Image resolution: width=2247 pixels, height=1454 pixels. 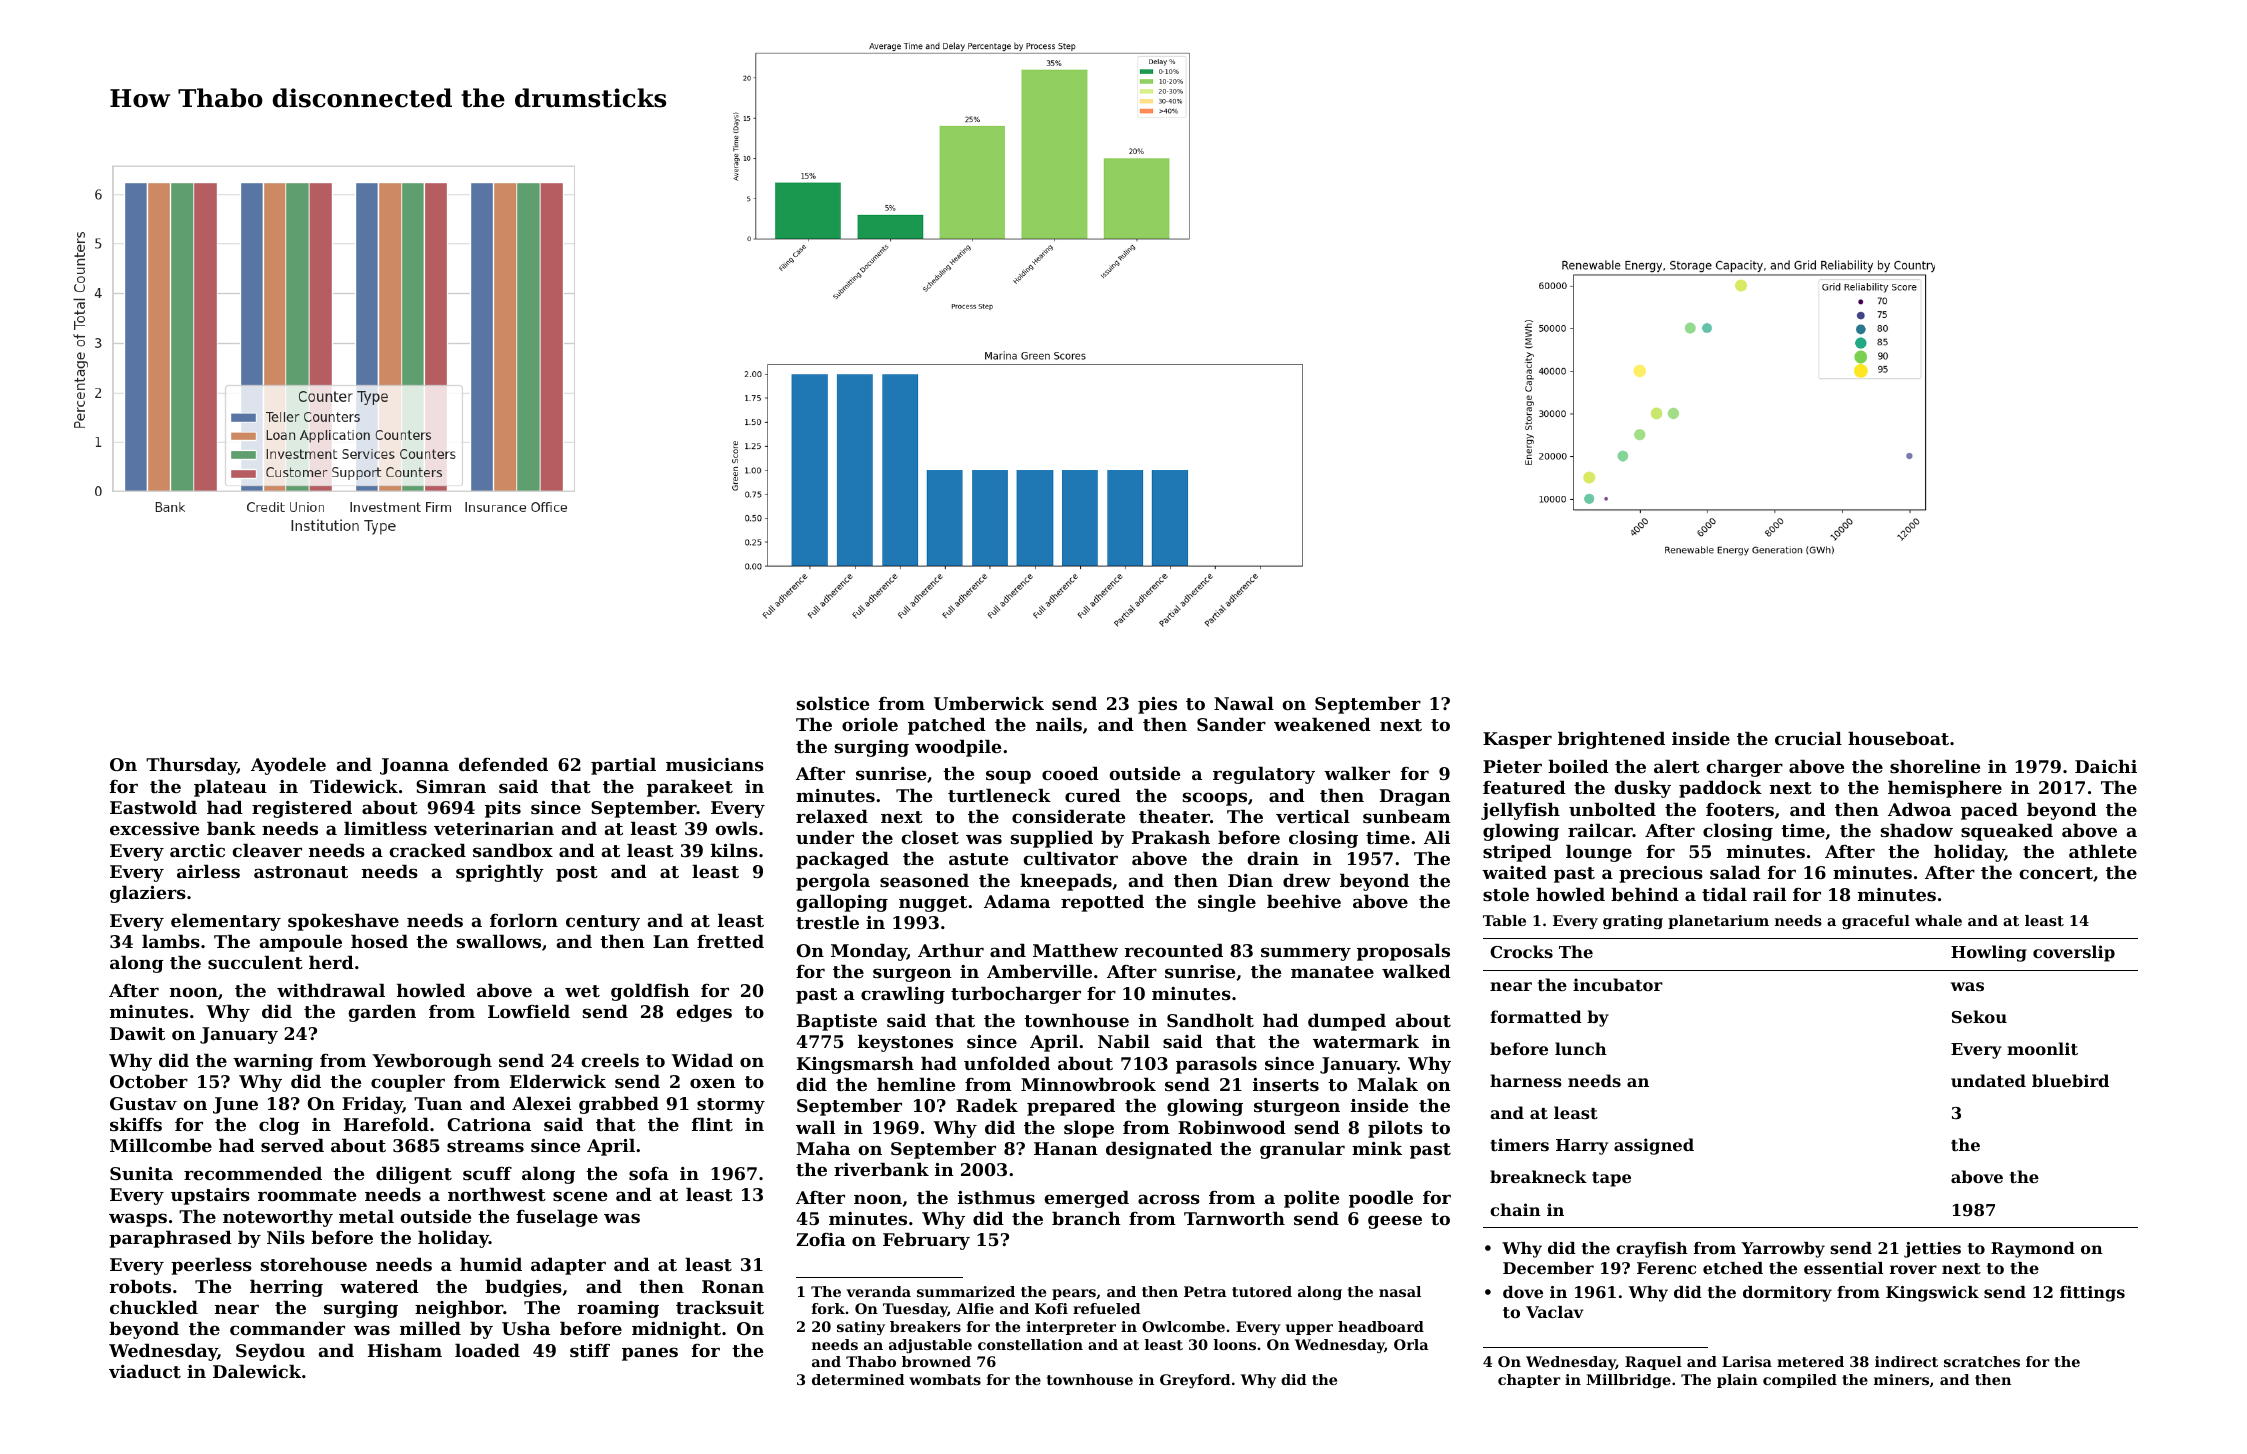 What do you see at coordinates (1313, 816) in the document?
I see `vertical` at bounding box center [1313, 816].
